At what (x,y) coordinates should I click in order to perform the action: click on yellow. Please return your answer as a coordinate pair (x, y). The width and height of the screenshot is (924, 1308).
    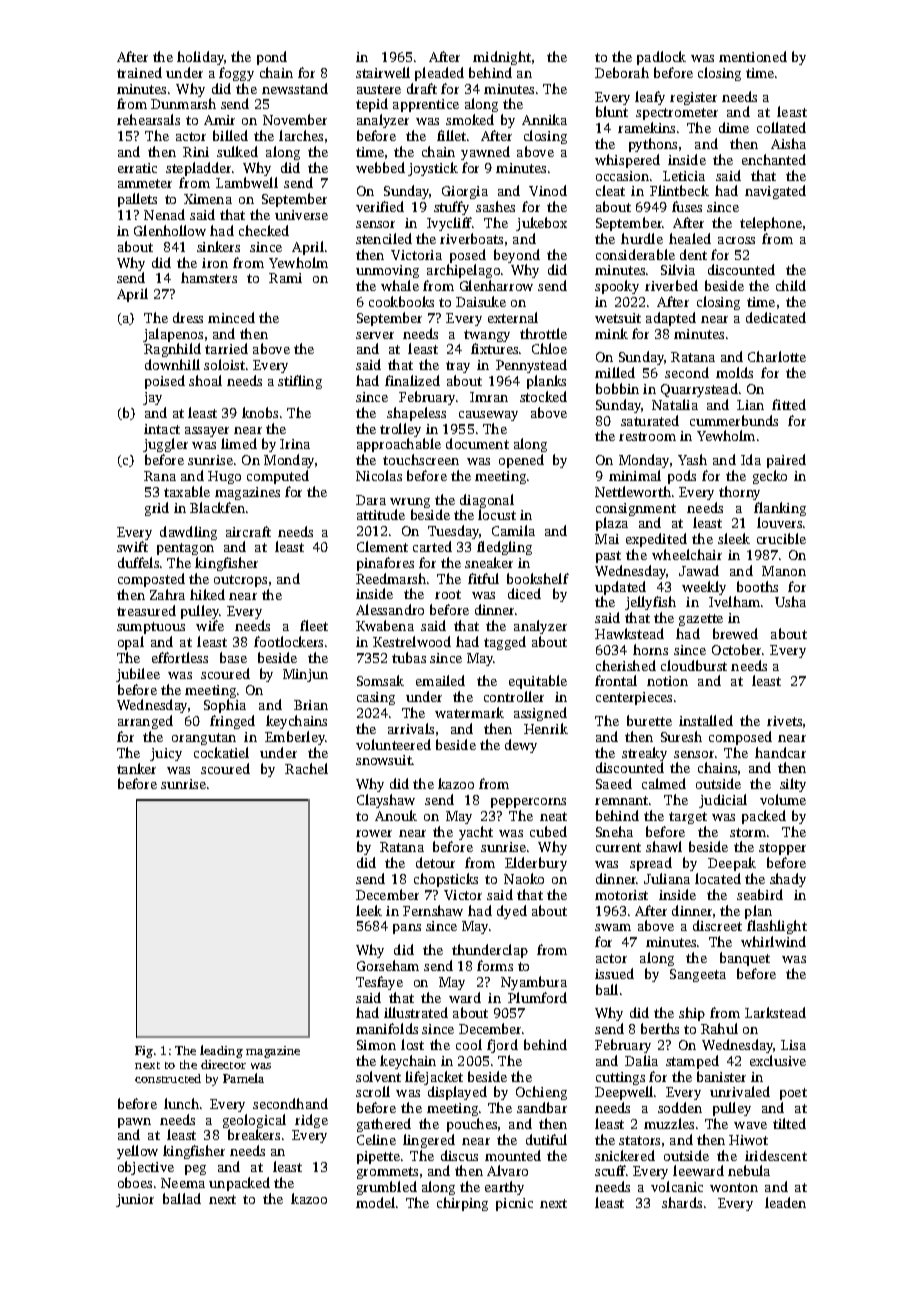
    Looking at the image, I should click on (137, 1152).
